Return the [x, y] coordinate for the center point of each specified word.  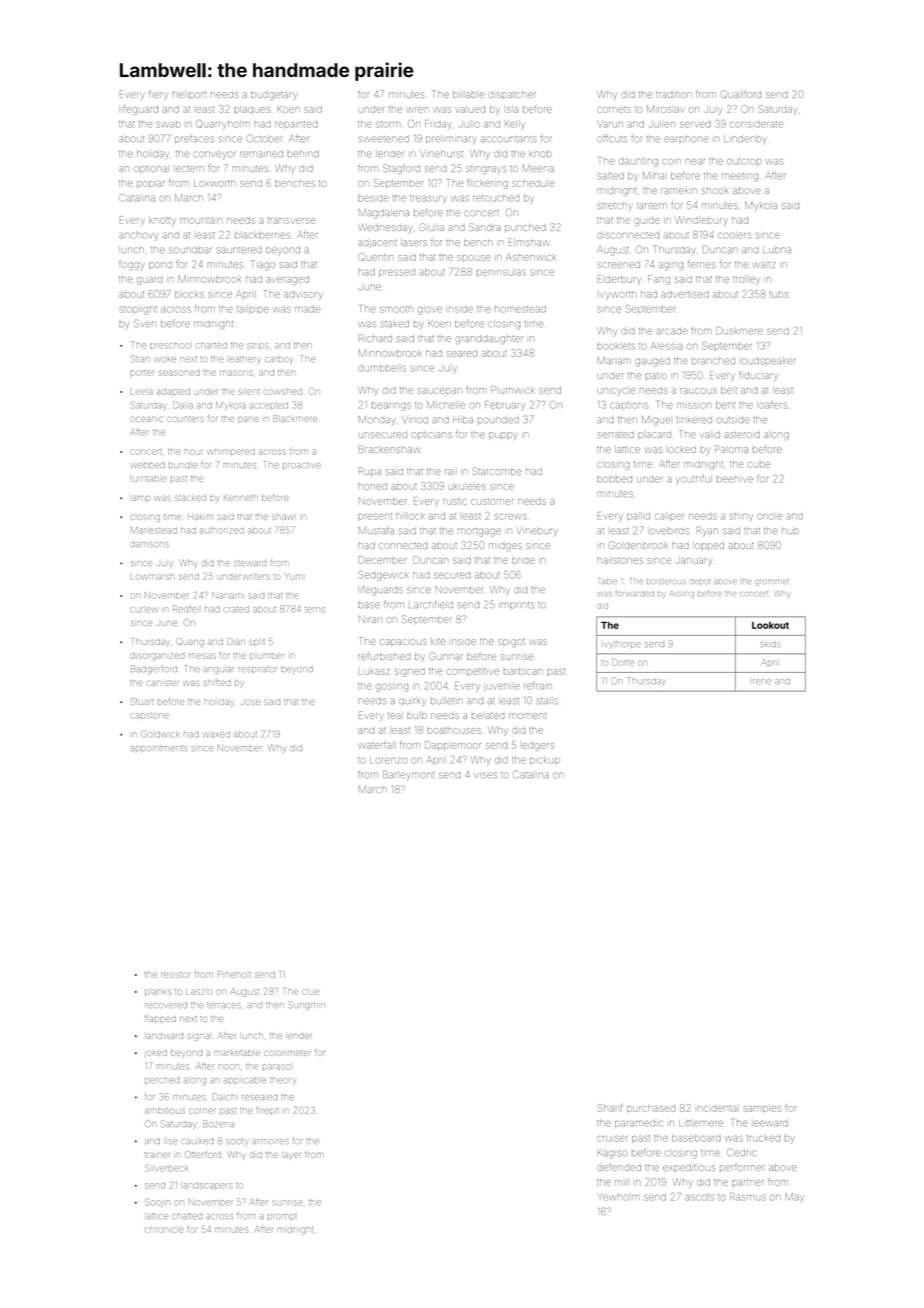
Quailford [741, 94]
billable [468, 94]
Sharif [610, 1108]
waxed [217, 735]
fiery [158, 95]
